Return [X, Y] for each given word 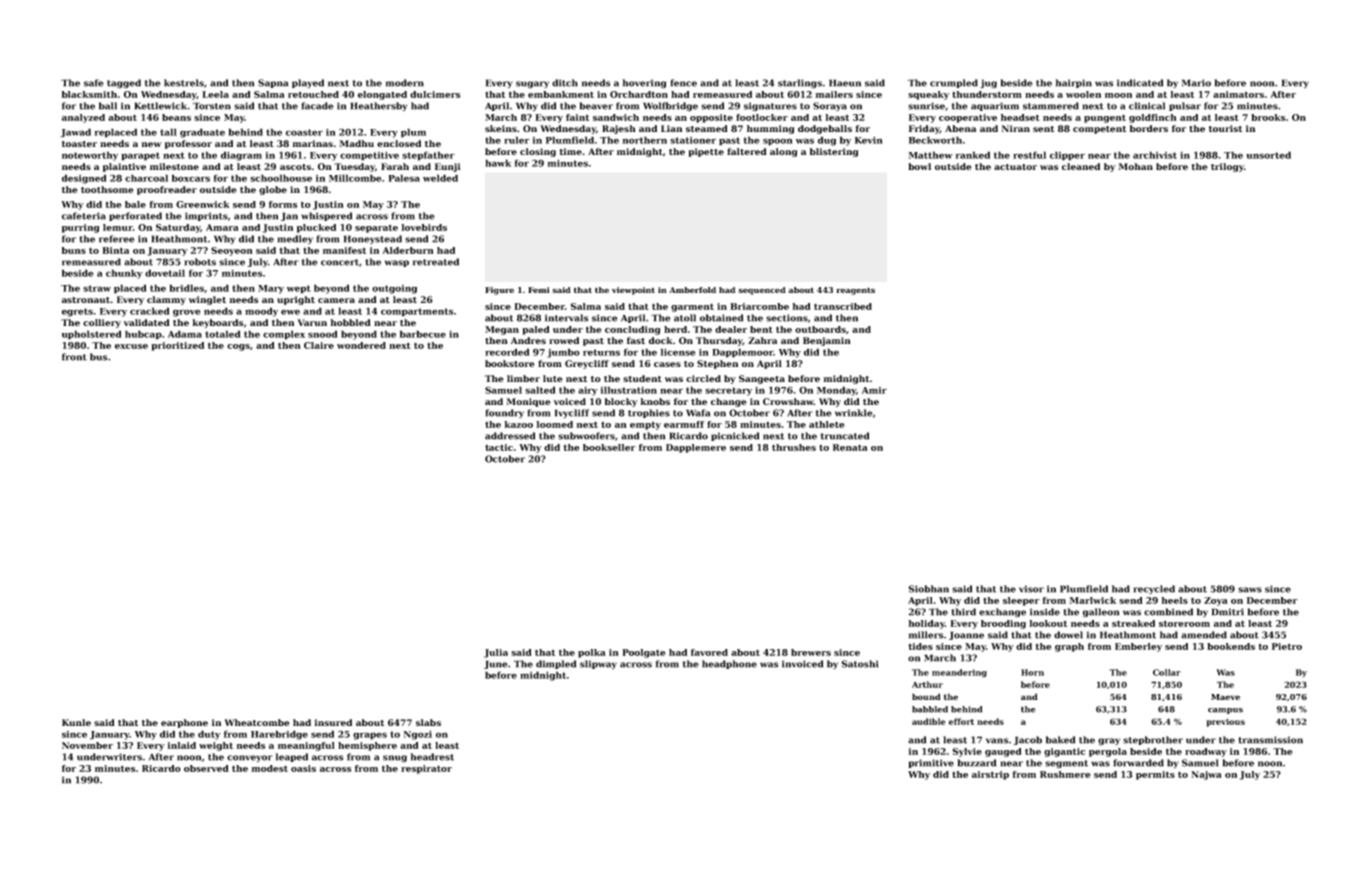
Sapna [273, 83]
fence [684, 83]
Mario [1196, 83]
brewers [811, 652]
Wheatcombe [257, 722]
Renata [850, 447]
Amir [874, 390]
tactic [499, 447]
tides [920, 646]
